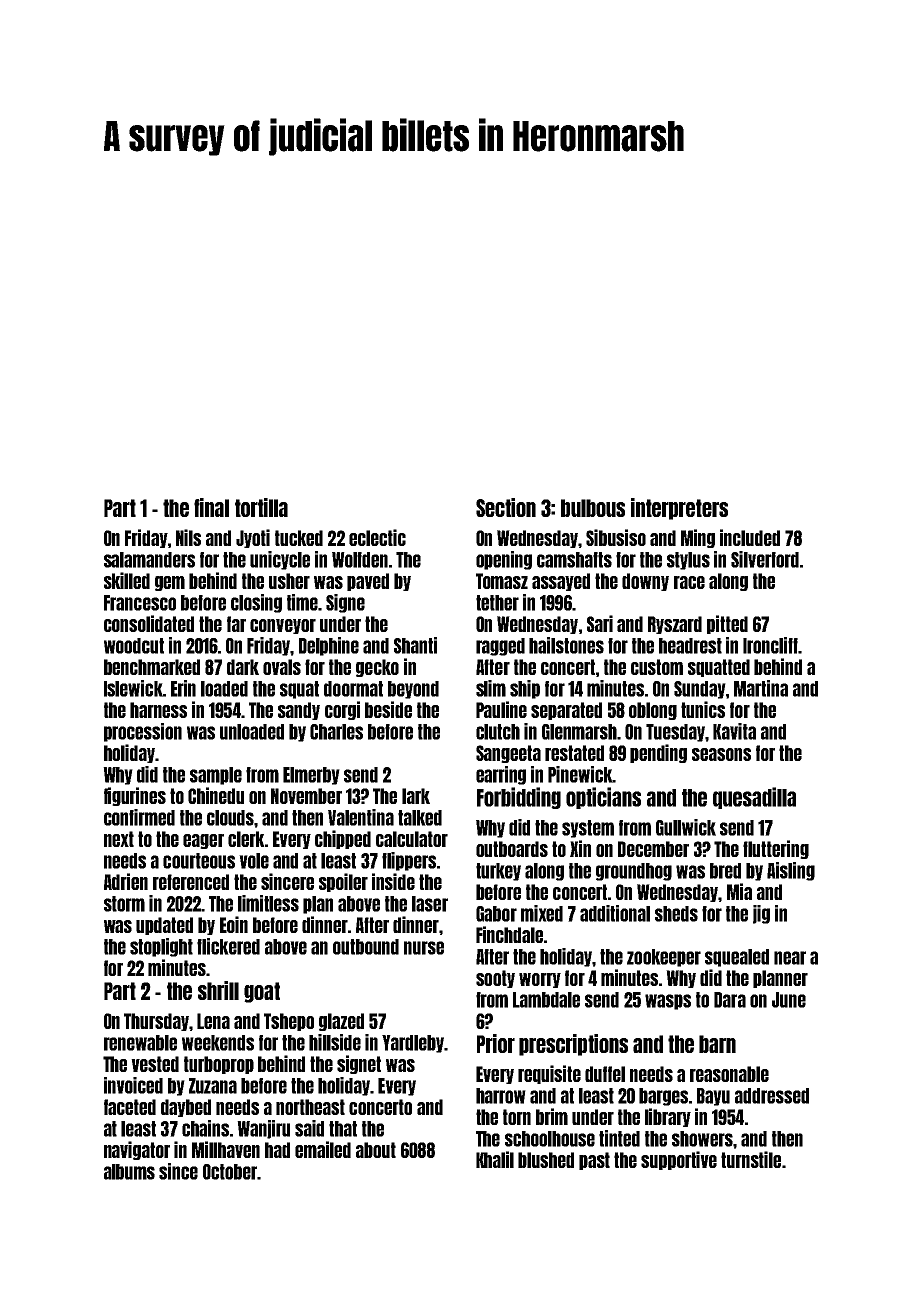  I want to click on shrill, so click(218, 990).
